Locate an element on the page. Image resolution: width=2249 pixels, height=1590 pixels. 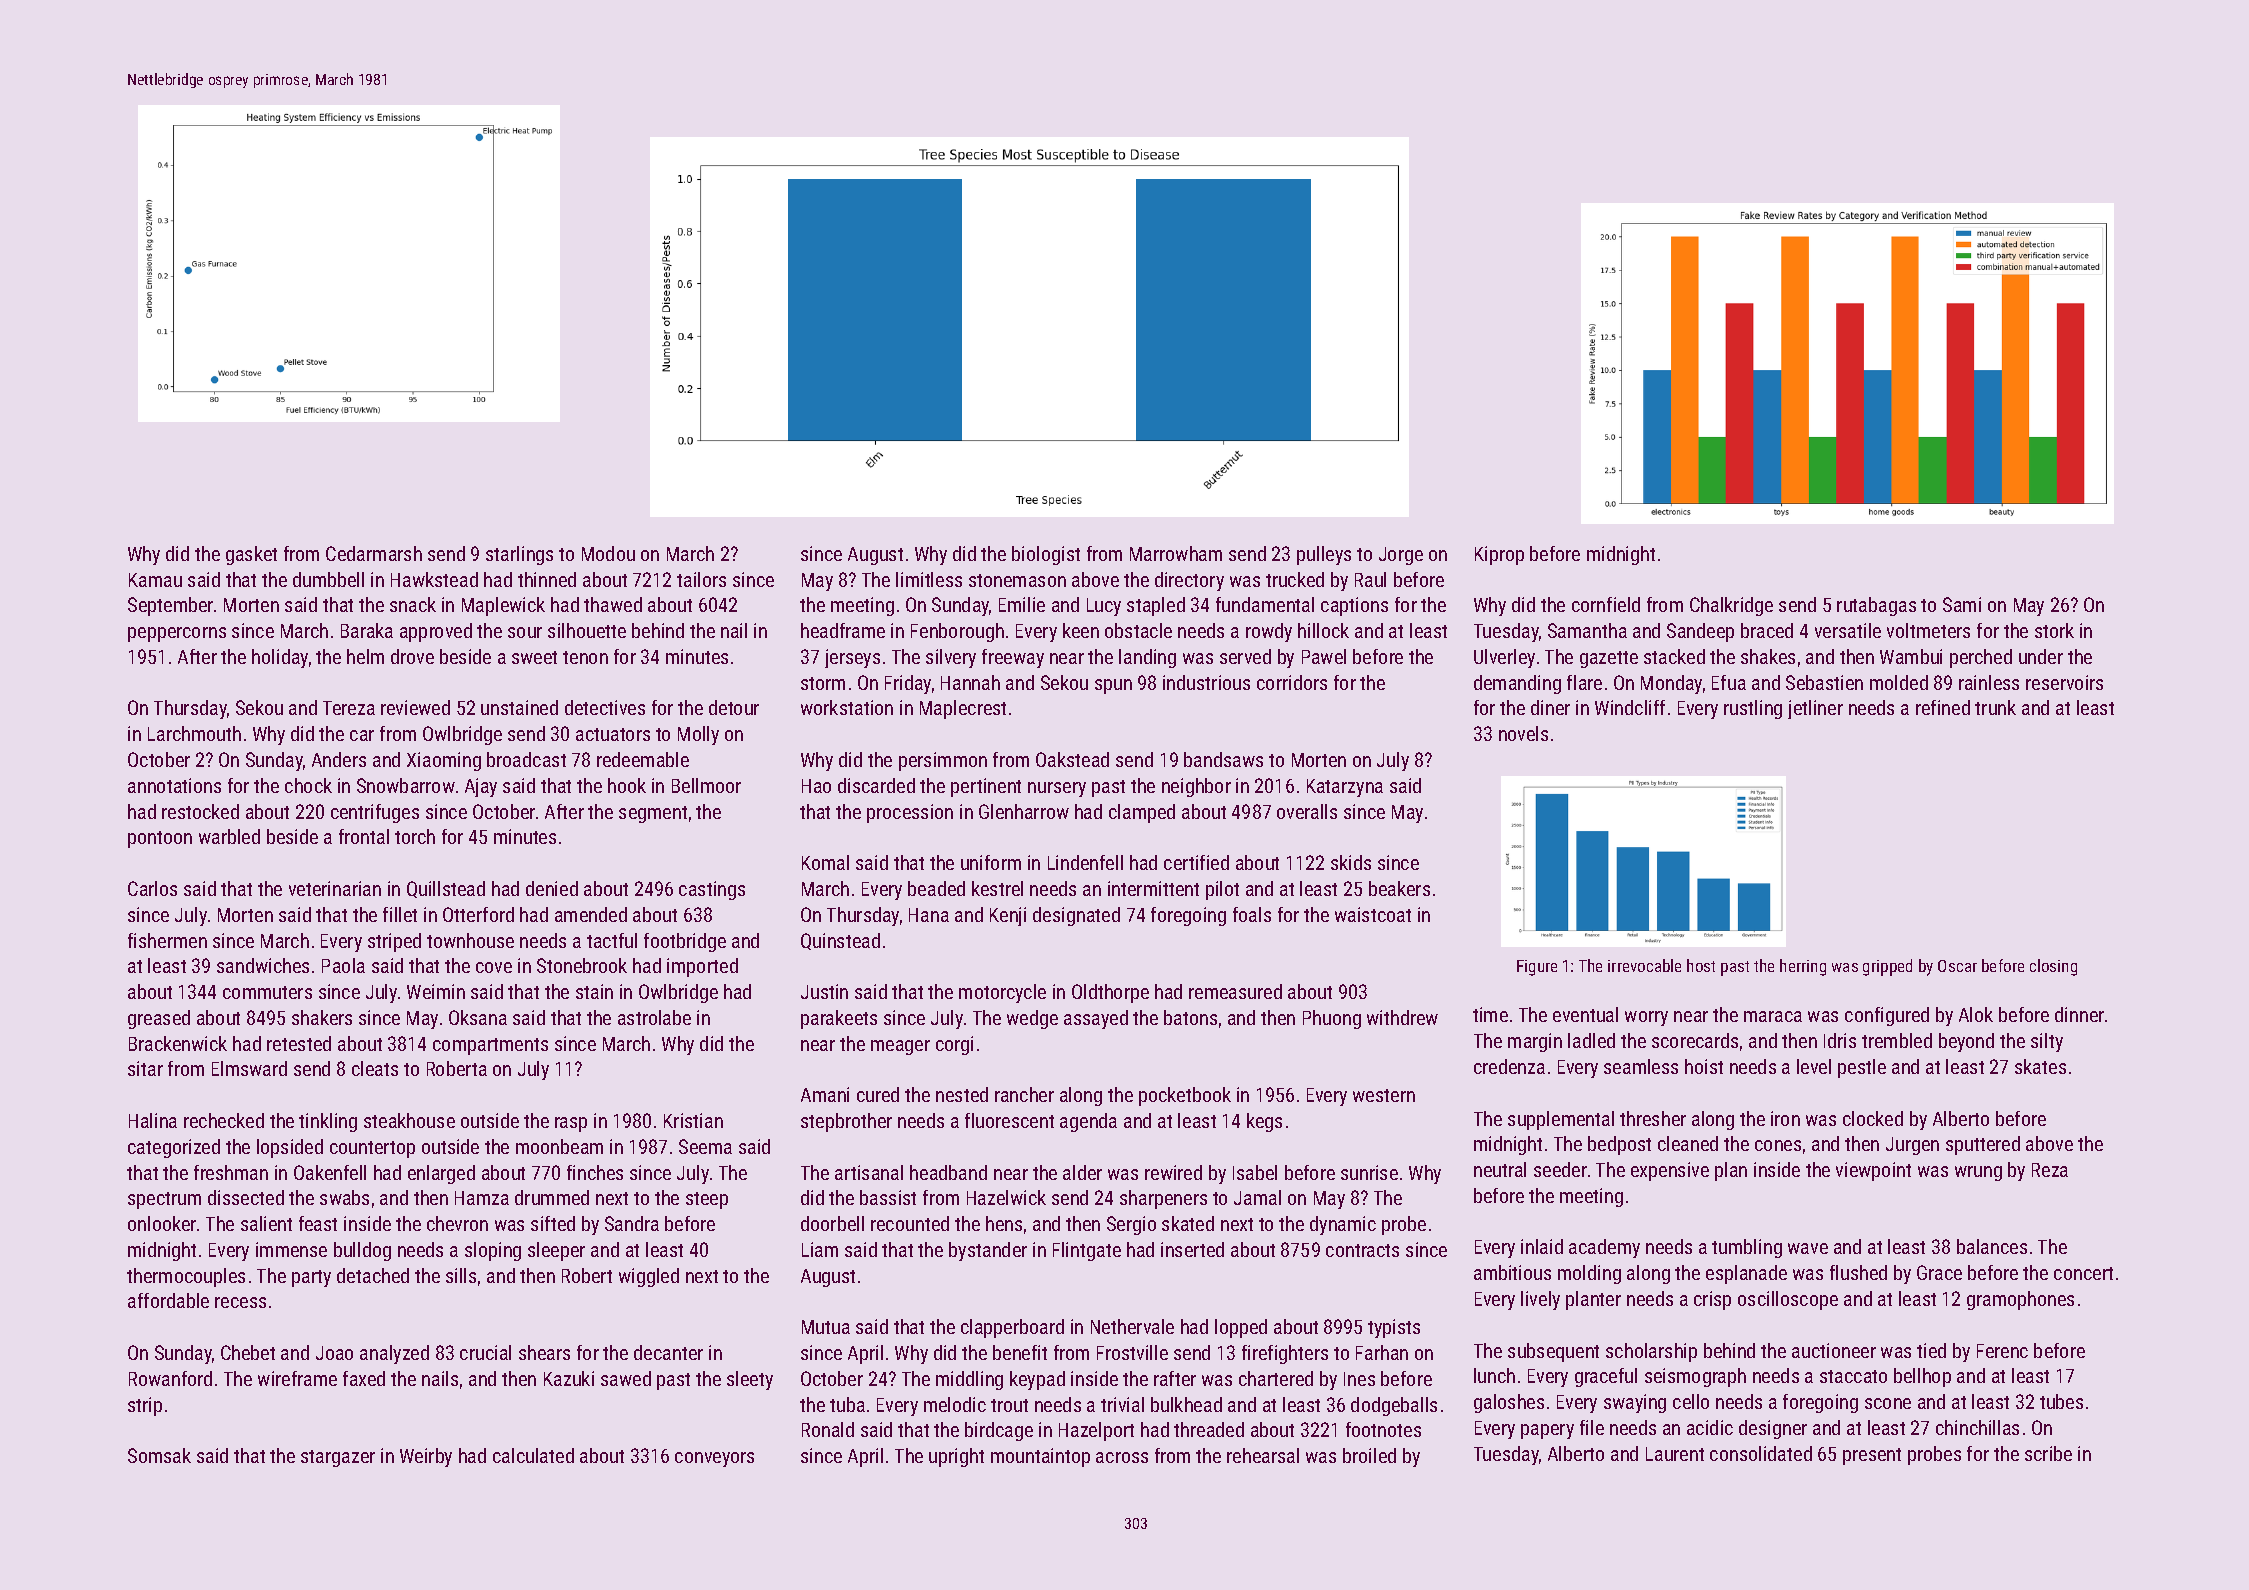
Kiprop is located at coordinates (1499, 555).
